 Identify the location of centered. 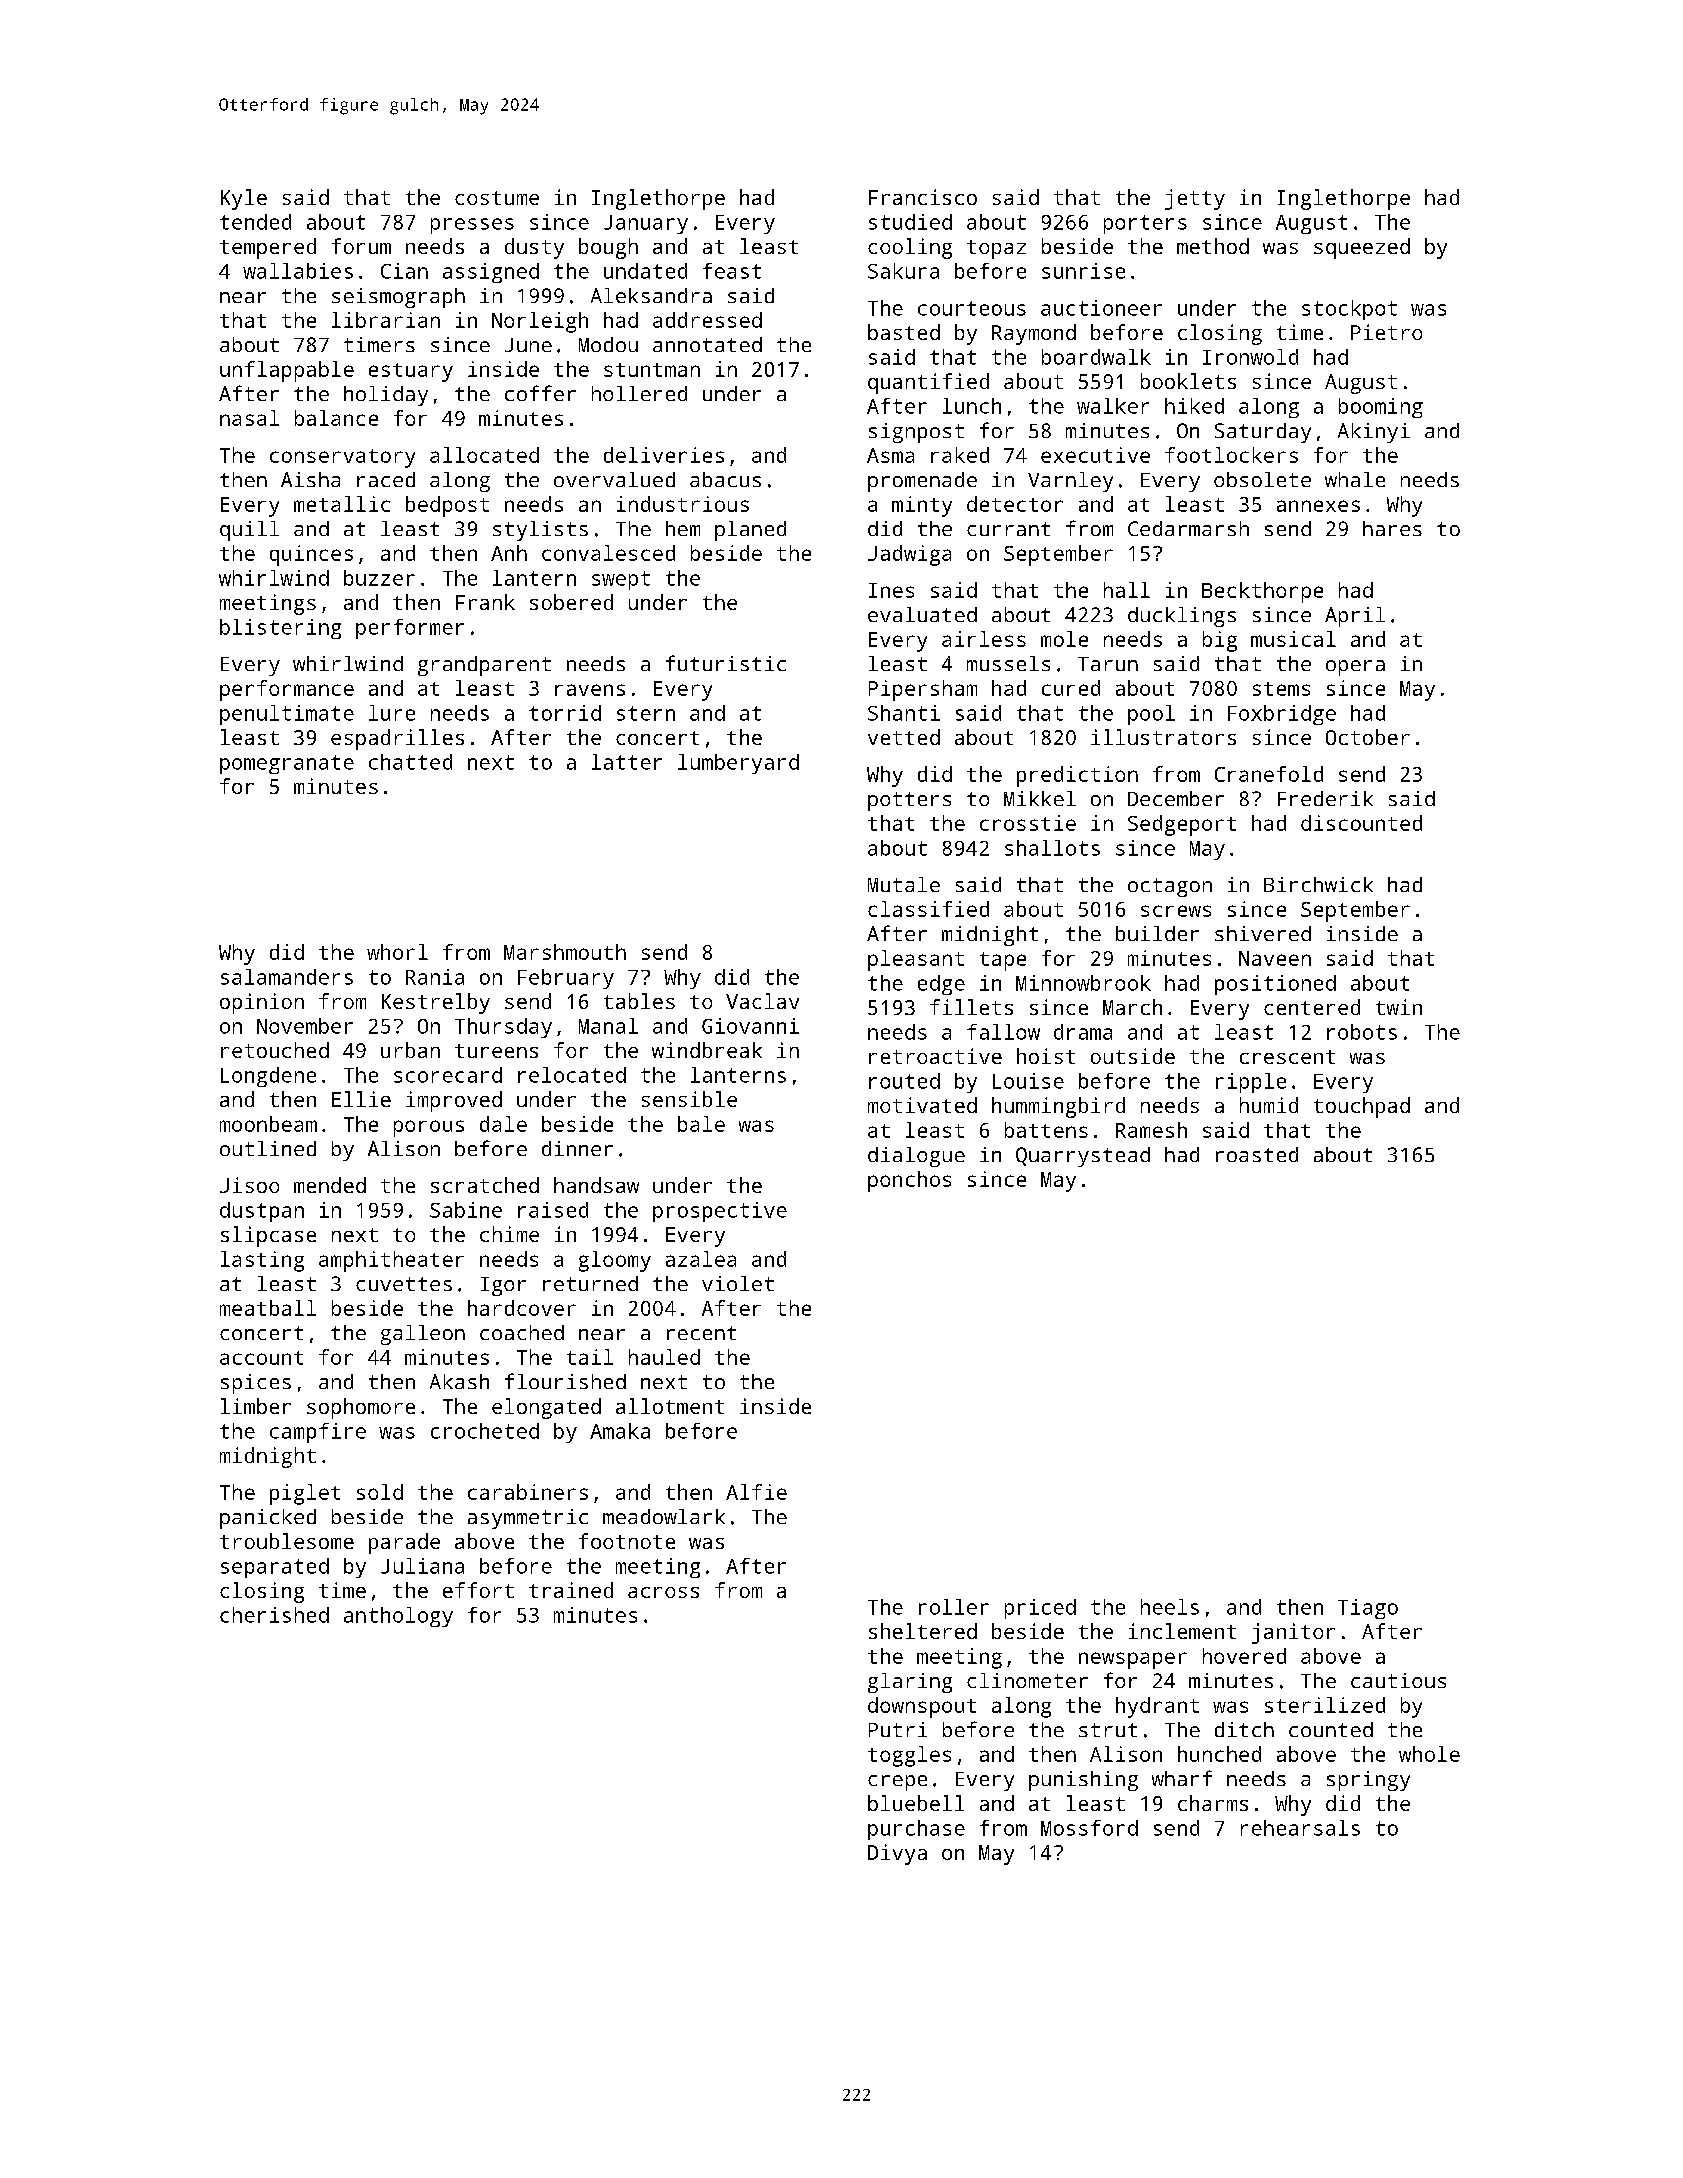
(1312, 1007).
